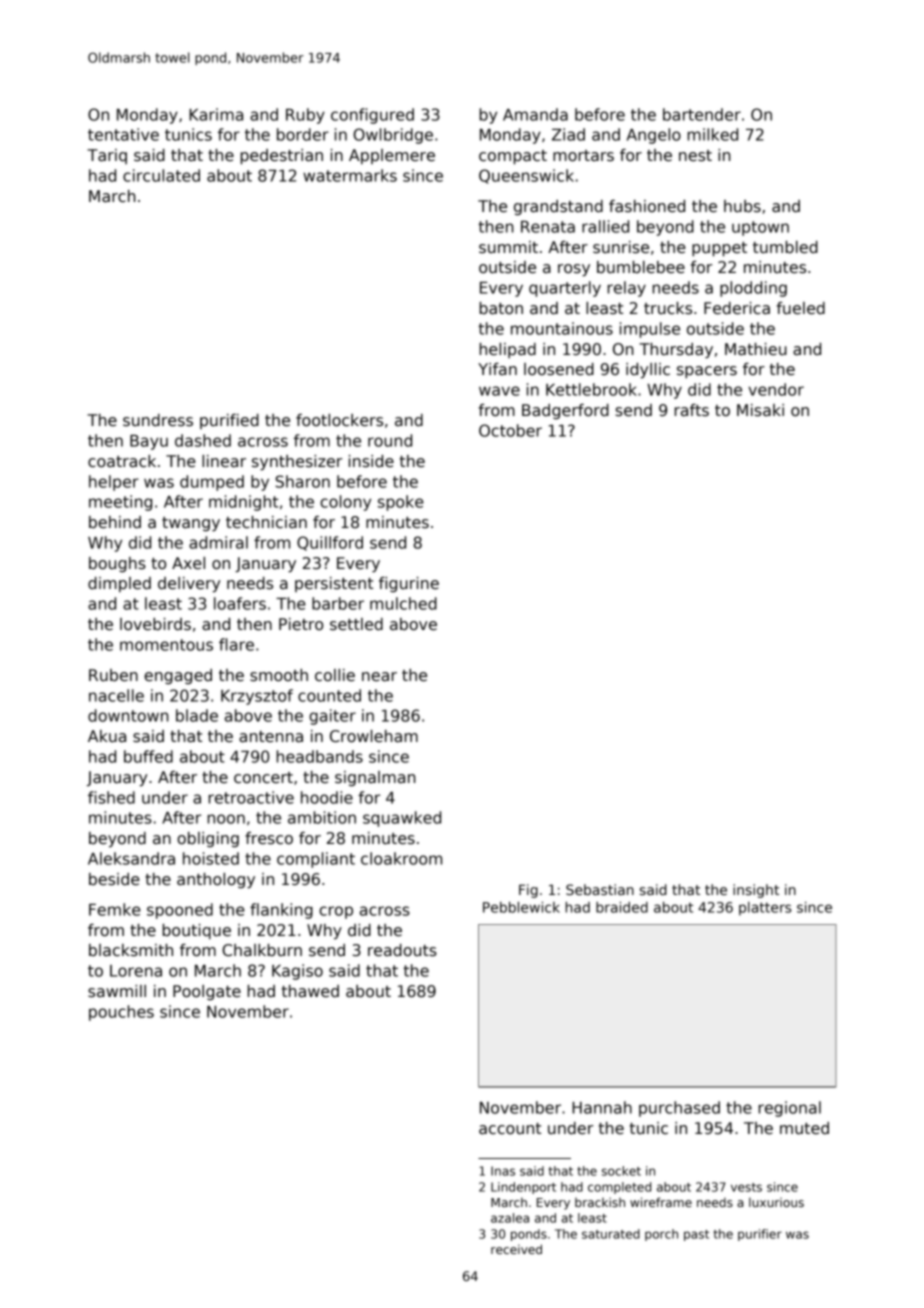 This page has height=1308, width=924. I want to click on Owlbridge, so click(393, 136).
